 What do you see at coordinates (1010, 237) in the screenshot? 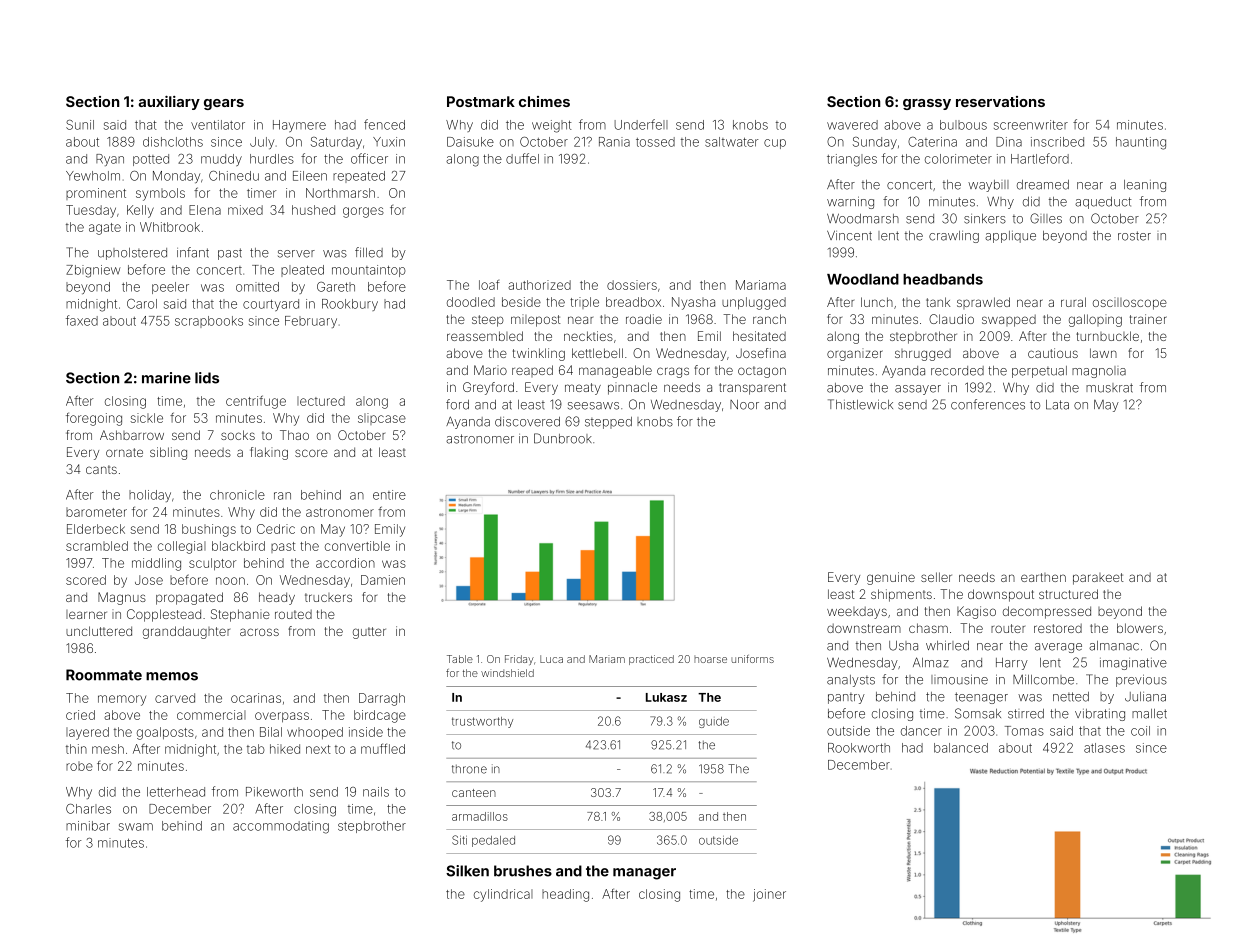
I see `applique` at bounding box center [1010, 237].
